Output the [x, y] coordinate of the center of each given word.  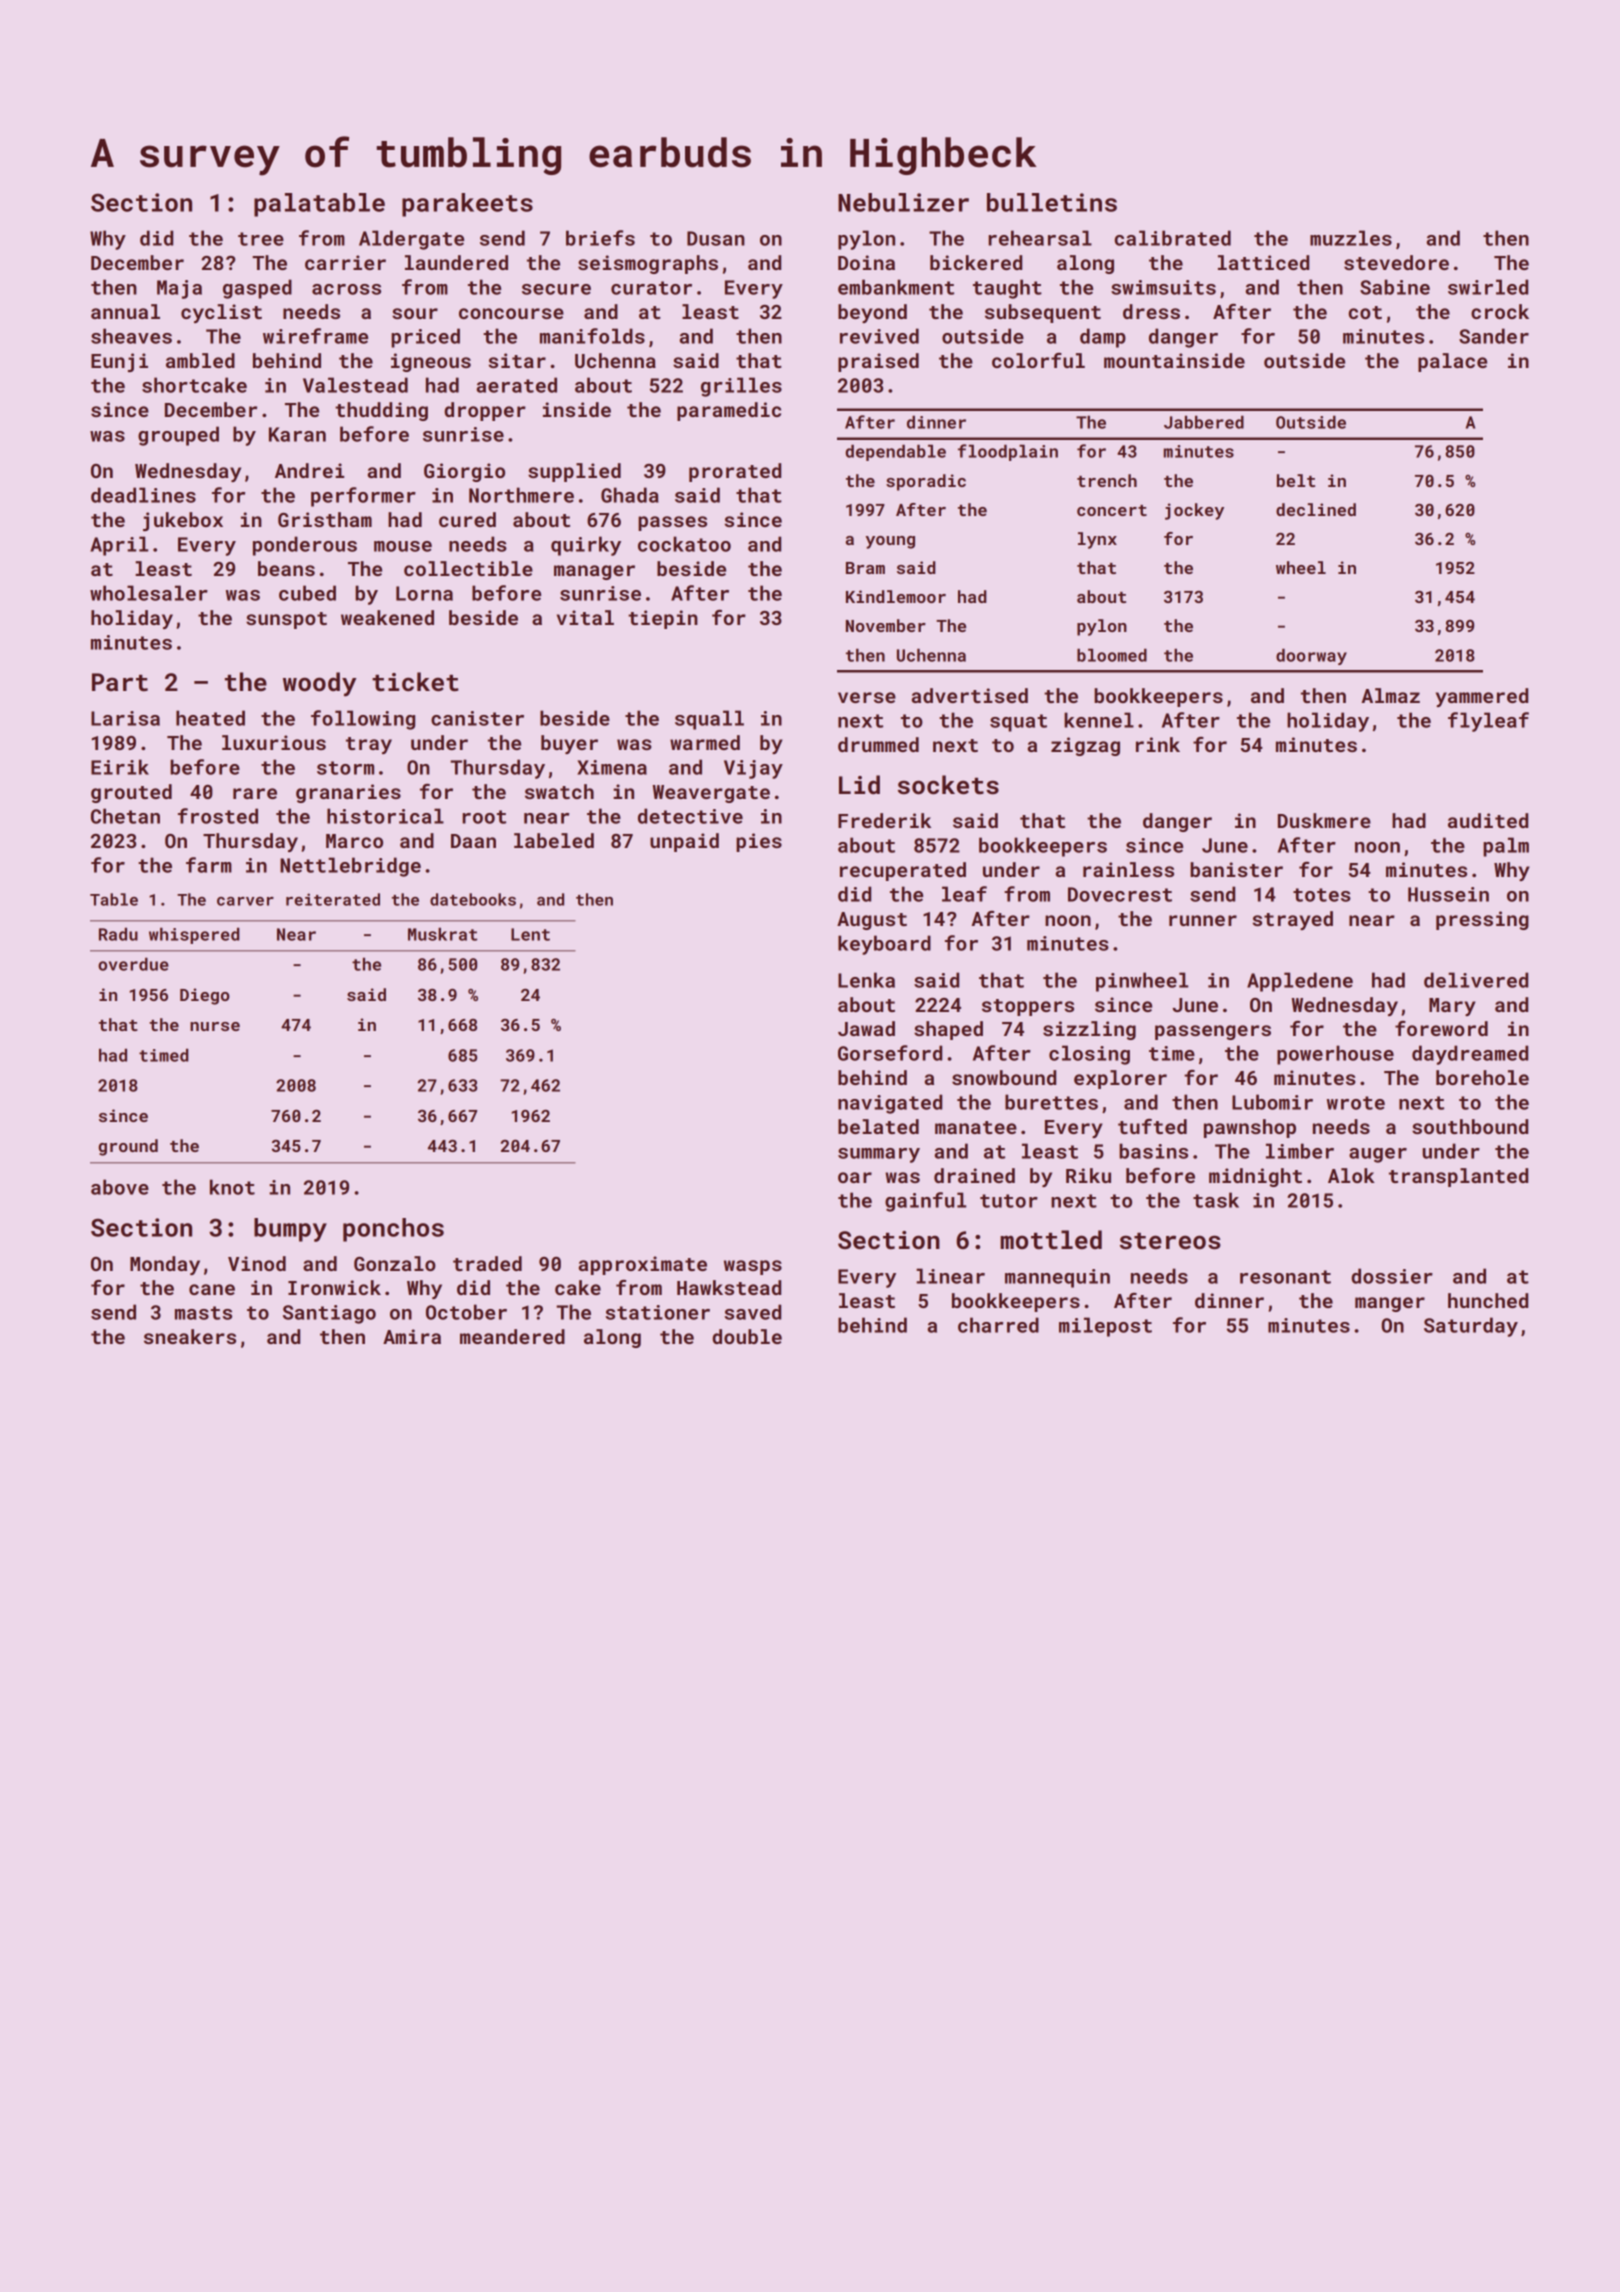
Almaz [1390, 695]
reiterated [333, 899]
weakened [387, 617]
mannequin [1057, 1278]
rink [1158, 744]
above [120, 1187]
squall [709, 720]
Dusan [716, 238]
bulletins [1052, 202]
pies [759, 842]
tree [261, 239]
